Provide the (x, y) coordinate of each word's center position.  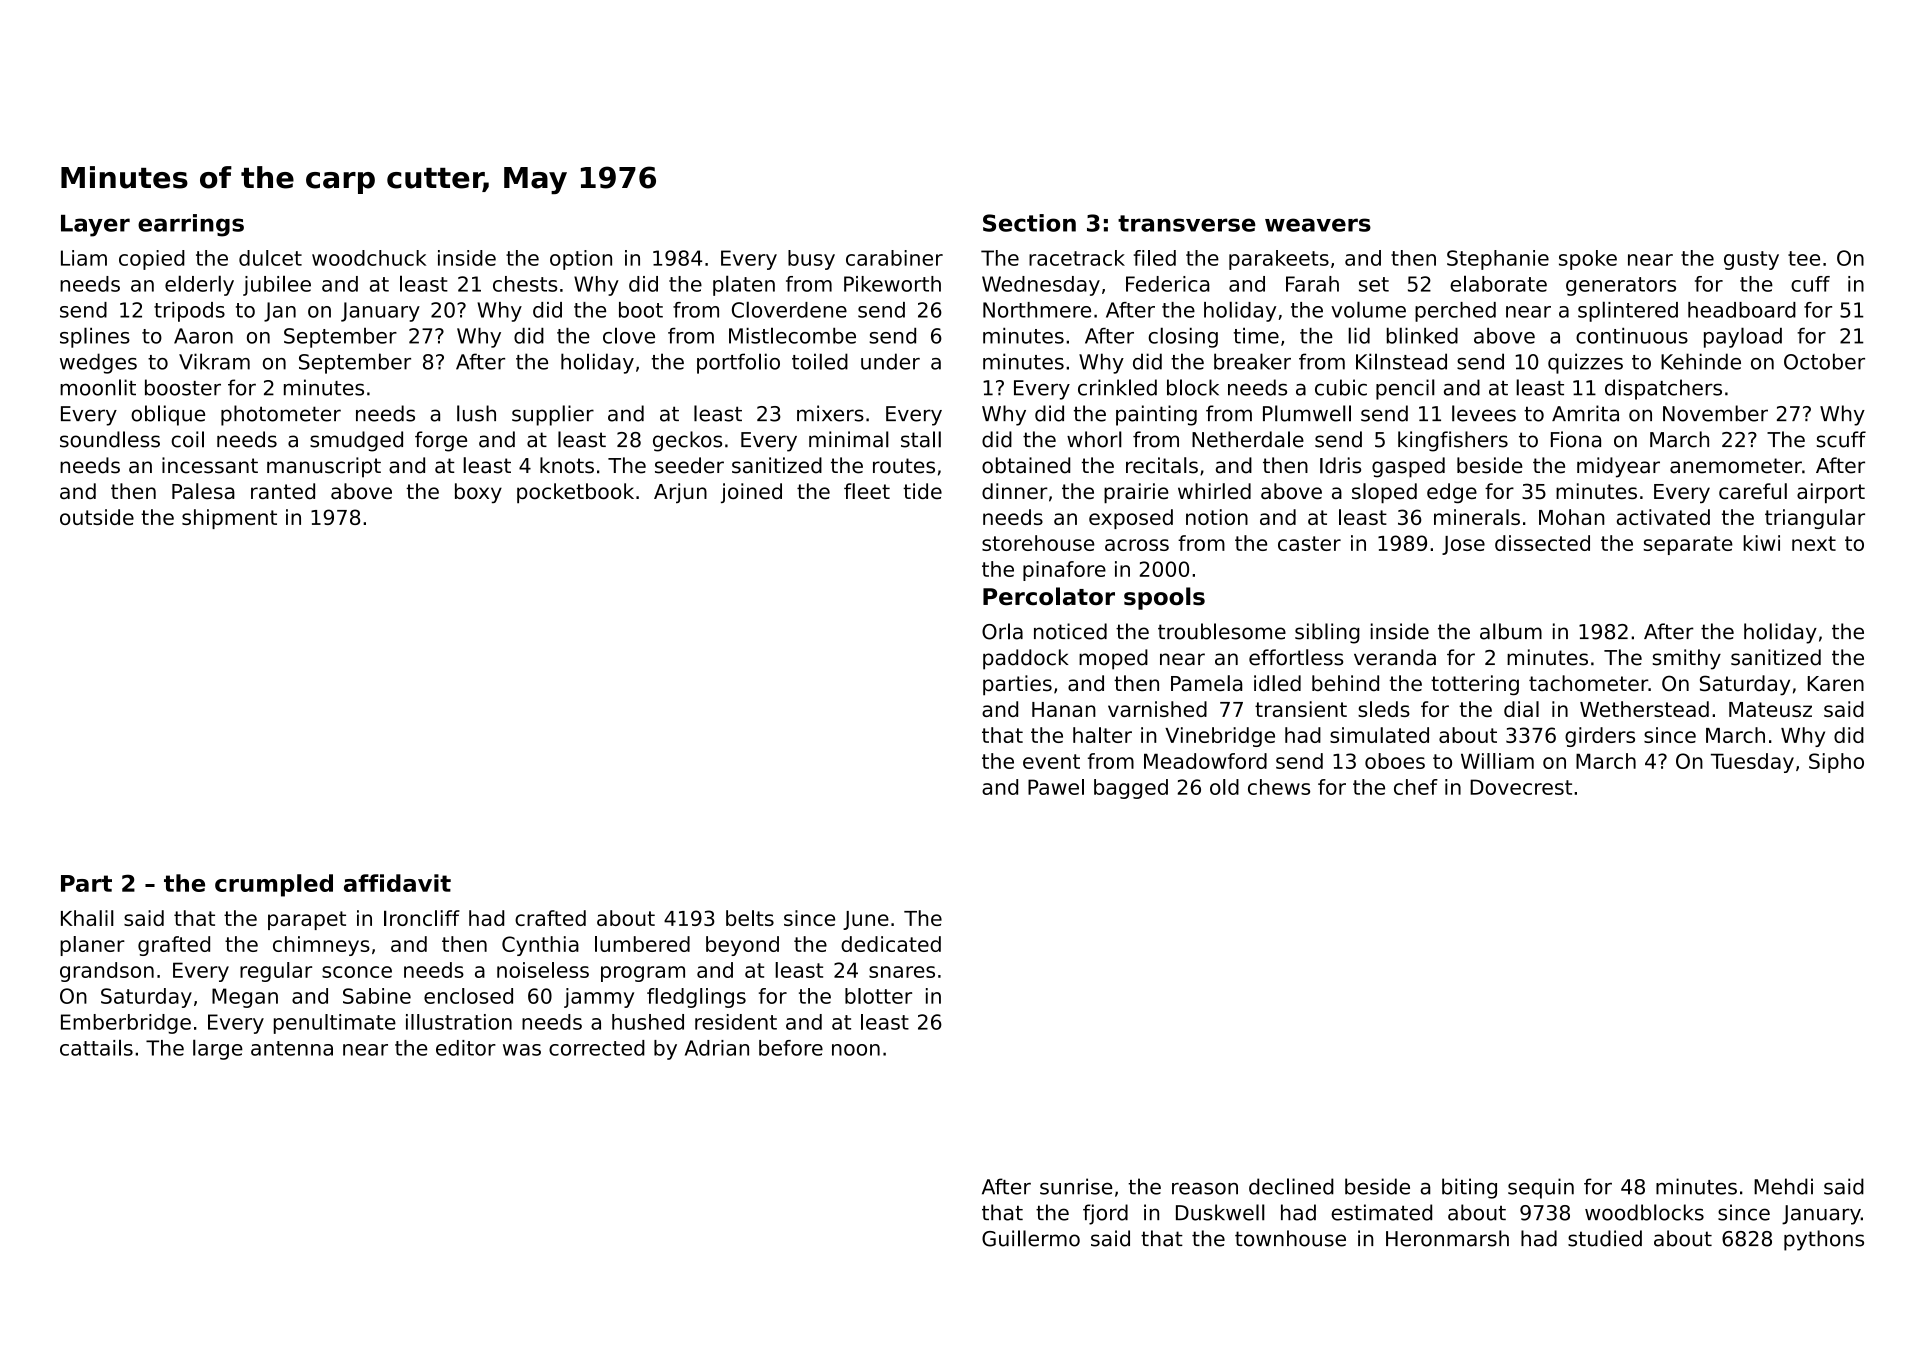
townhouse (1290, 1238)
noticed (1070, 631)
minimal (849, 439)
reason (1205, 1189)
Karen (1836, 684)
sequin (1541, 1188)
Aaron (203, 336)
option (581, 260)
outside (97, 517)
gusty (1751, 260)
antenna (292, 1048)
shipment (229, 519)
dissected (1542, 543)
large (218, 1049)
